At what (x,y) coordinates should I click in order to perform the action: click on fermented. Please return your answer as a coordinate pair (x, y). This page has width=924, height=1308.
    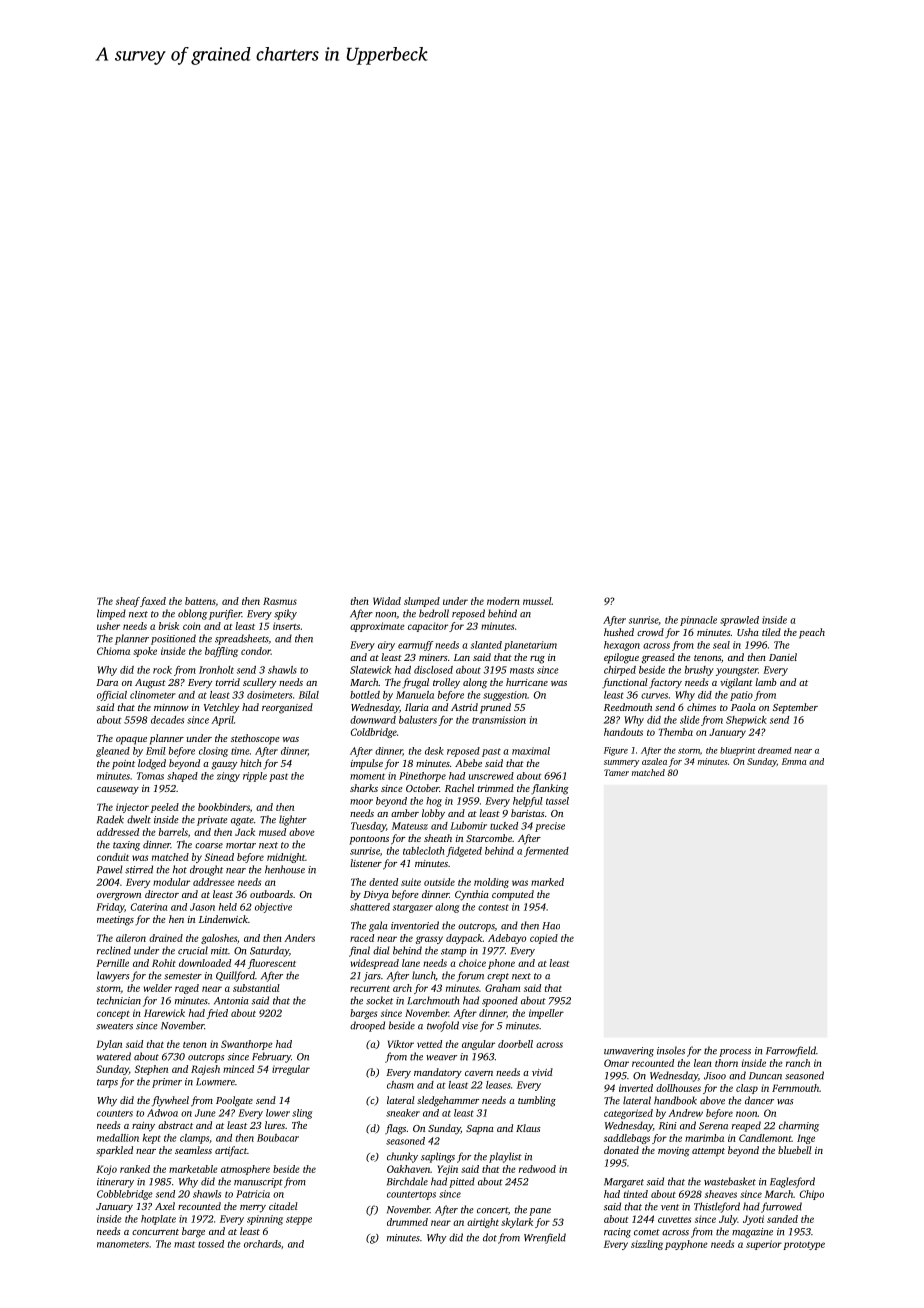
    Looking at the image, I should click on (546, 852).
